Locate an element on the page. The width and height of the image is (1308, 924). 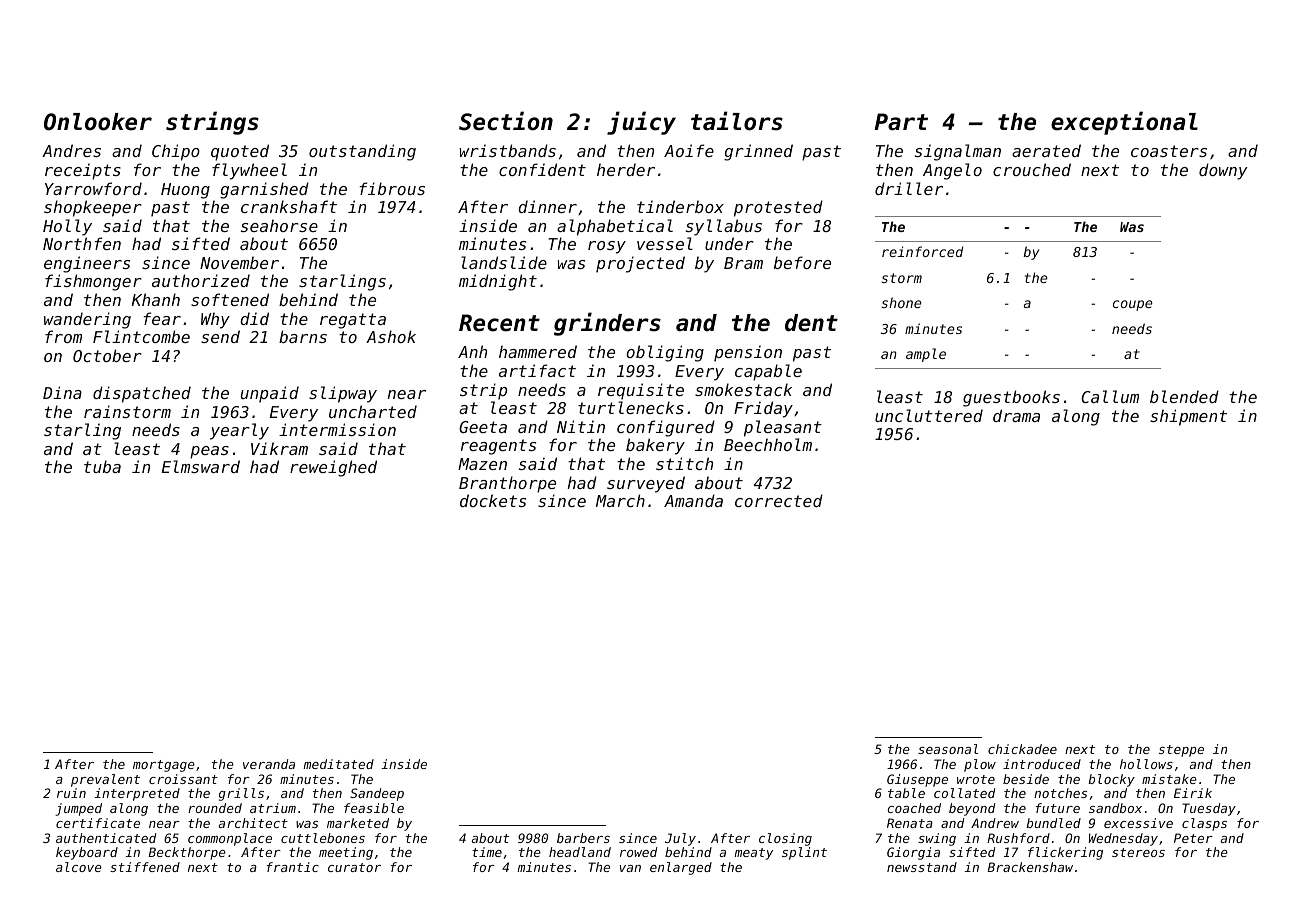
tuba is located at coordinates (102, 466).
